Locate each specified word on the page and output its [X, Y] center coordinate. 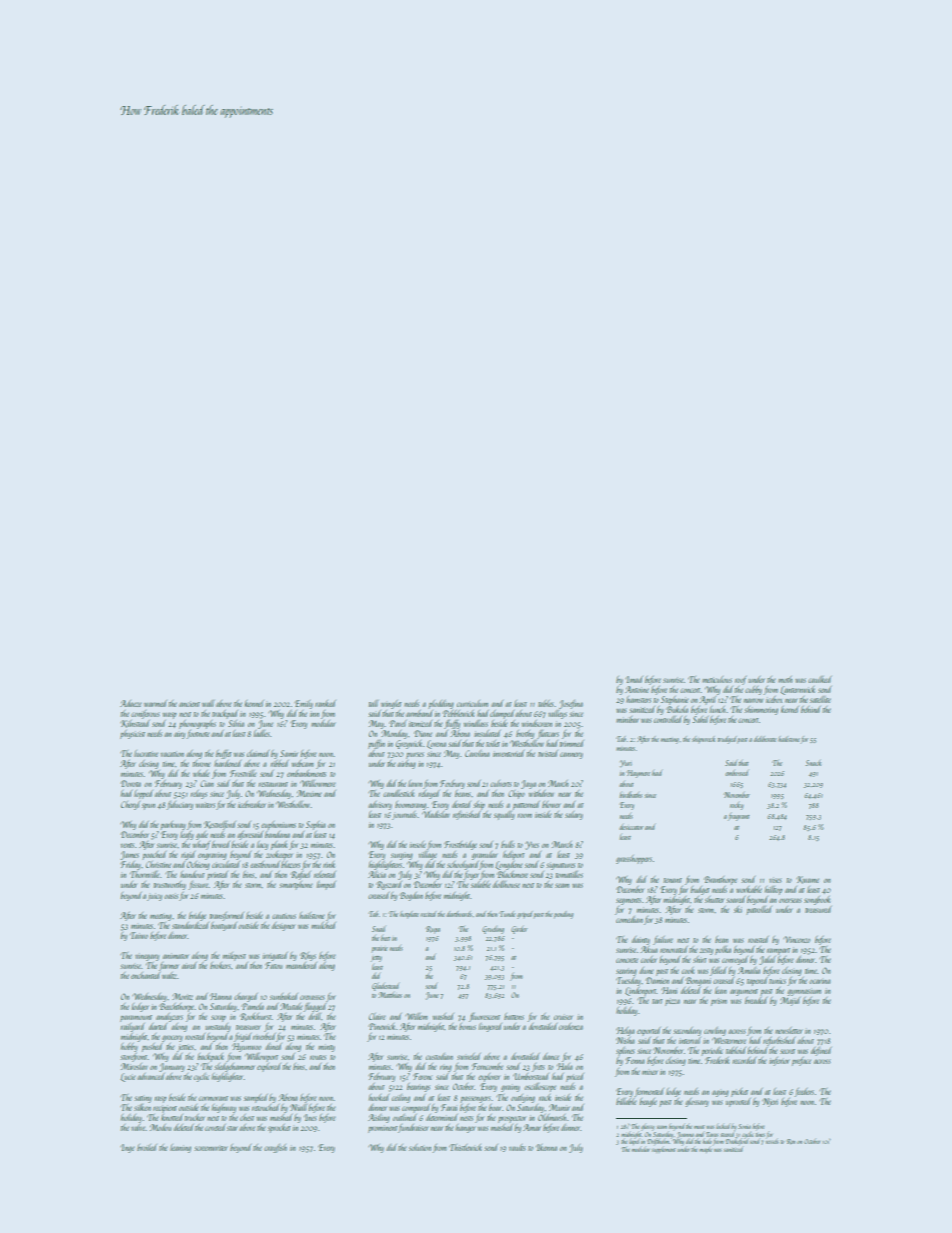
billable [626, 1101]
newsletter [788, 1030]
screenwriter [211, 1148]
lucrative [146, 753]
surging [402, 856]
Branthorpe [720, 880]
